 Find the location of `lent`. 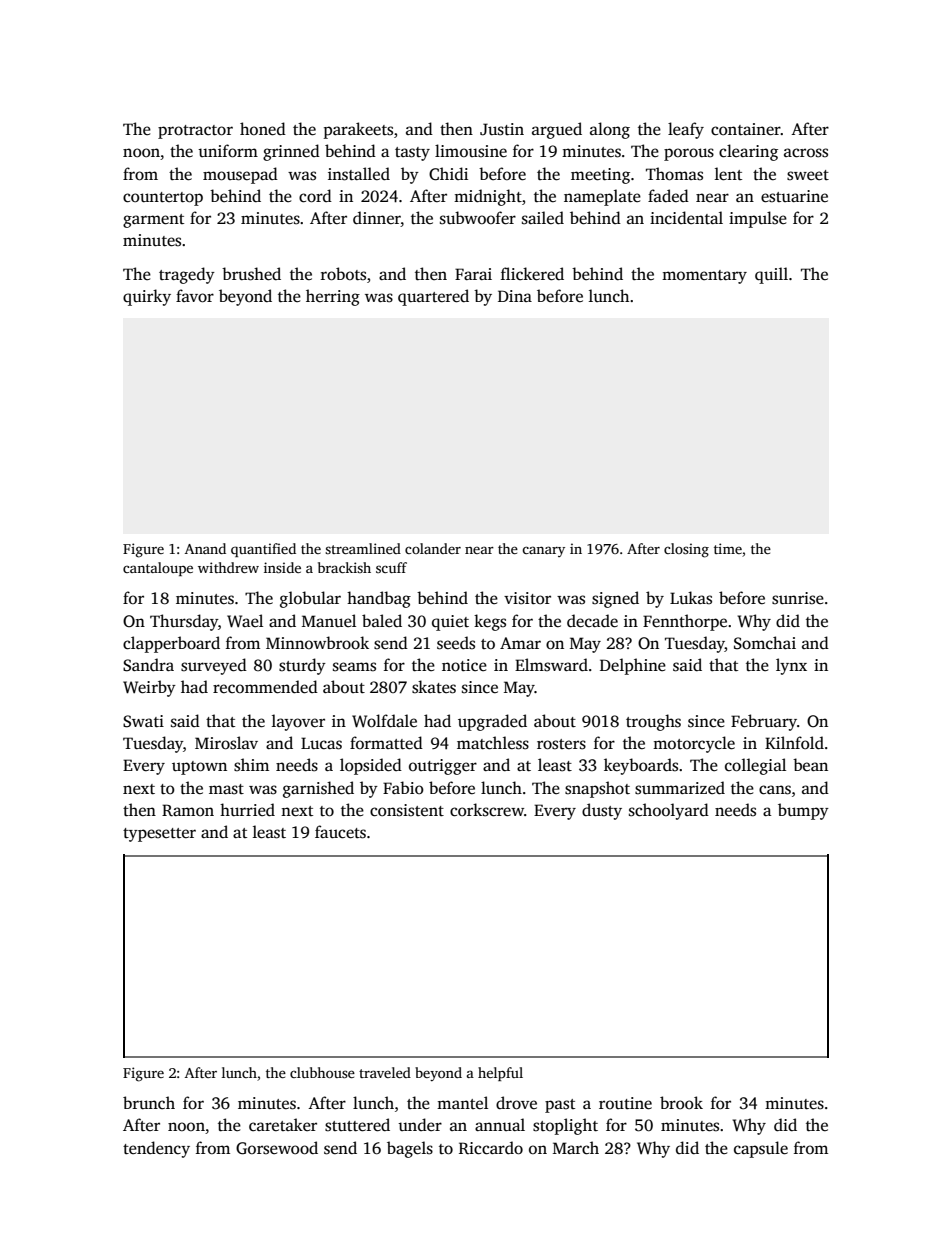

lent is located at coordinates (728, 174).
